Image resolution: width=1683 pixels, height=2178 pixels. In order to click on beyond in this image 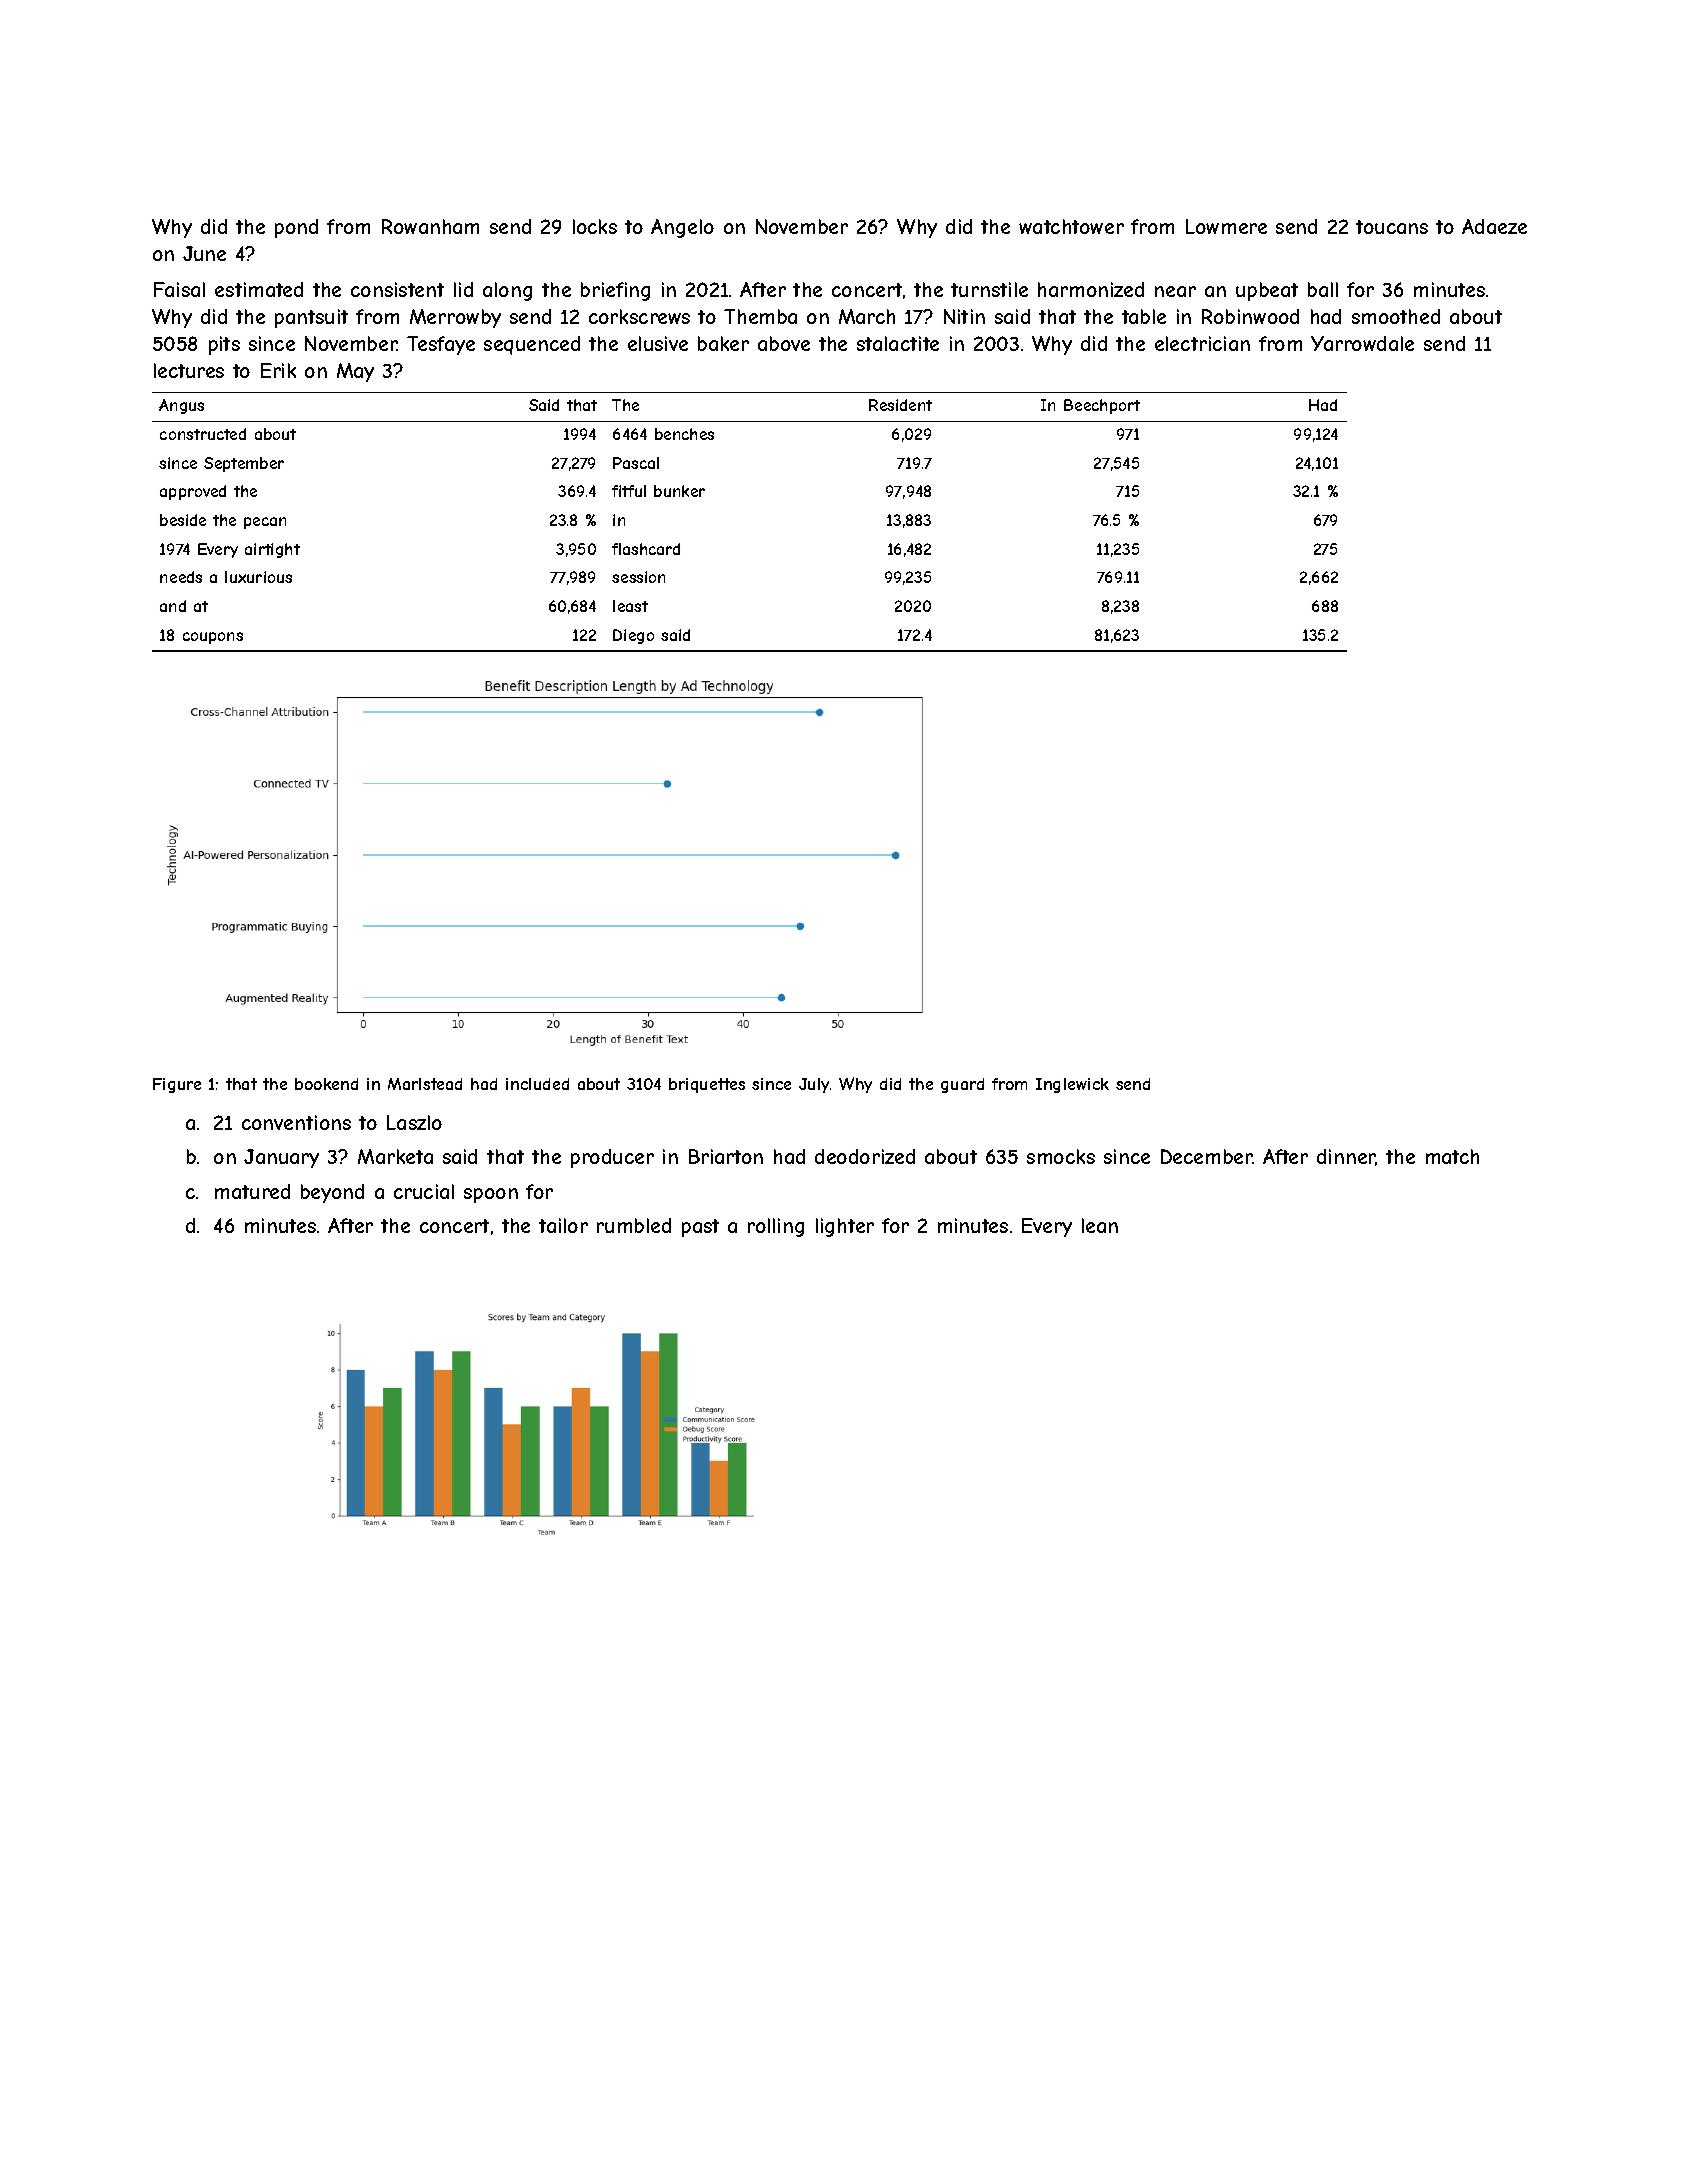, I will do `click(332, 1193)`.
